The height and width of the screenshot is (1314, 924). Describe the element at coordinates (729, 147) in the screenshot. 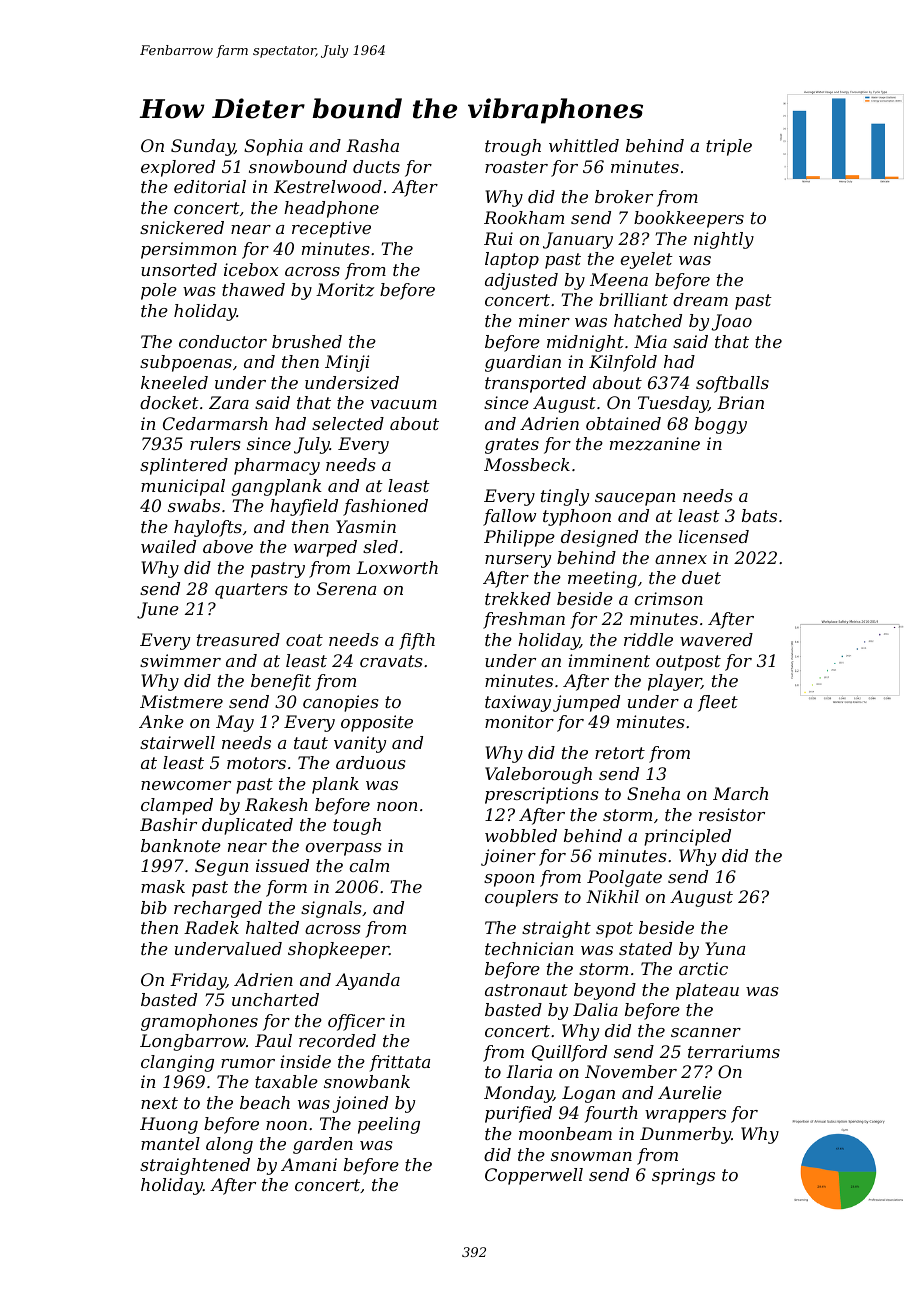

I see `triple` at that location.
